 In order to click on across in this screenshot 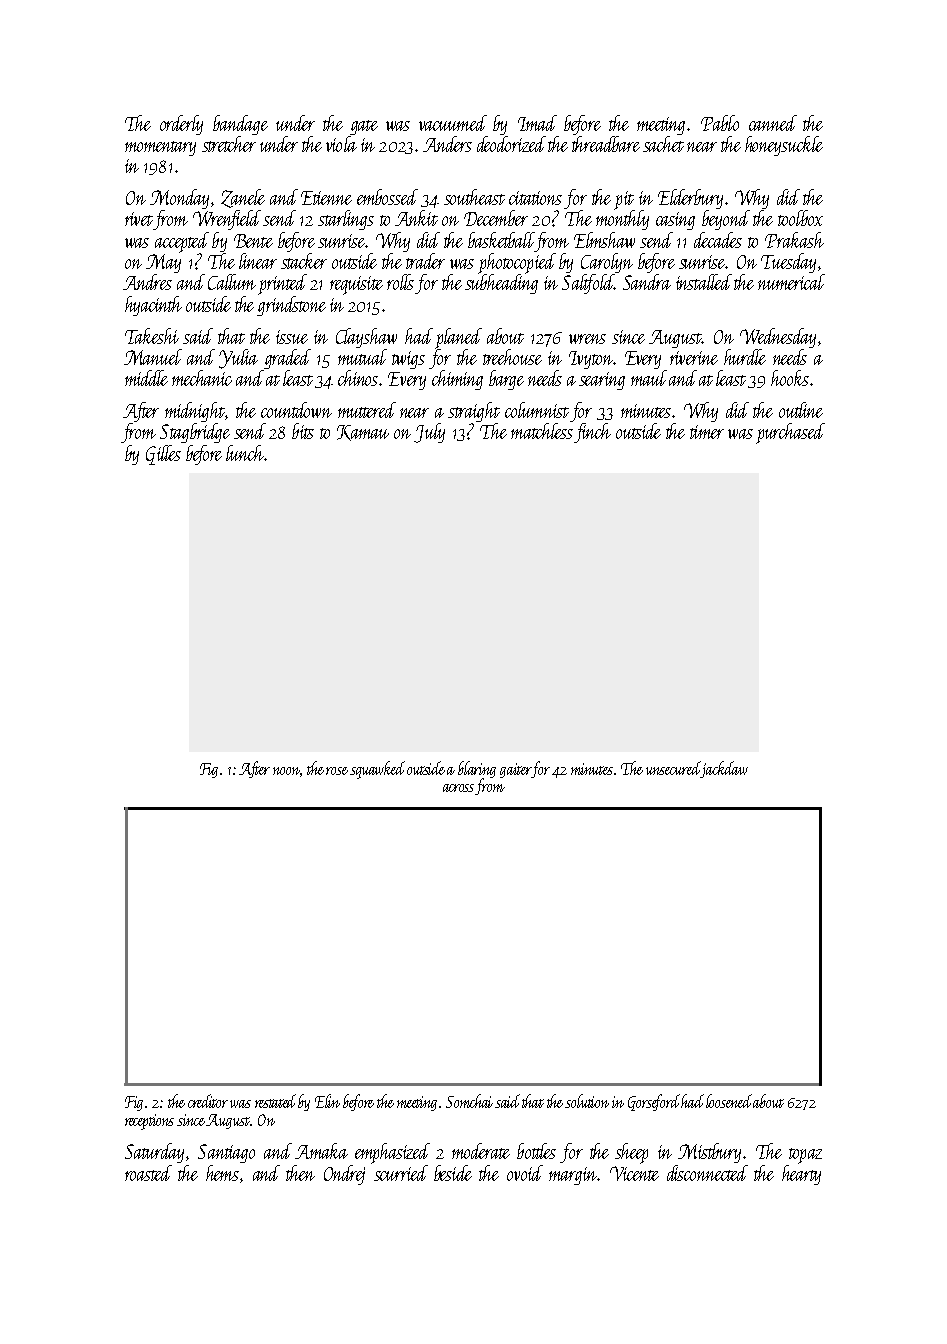, I will do `click(458, 788)`.
